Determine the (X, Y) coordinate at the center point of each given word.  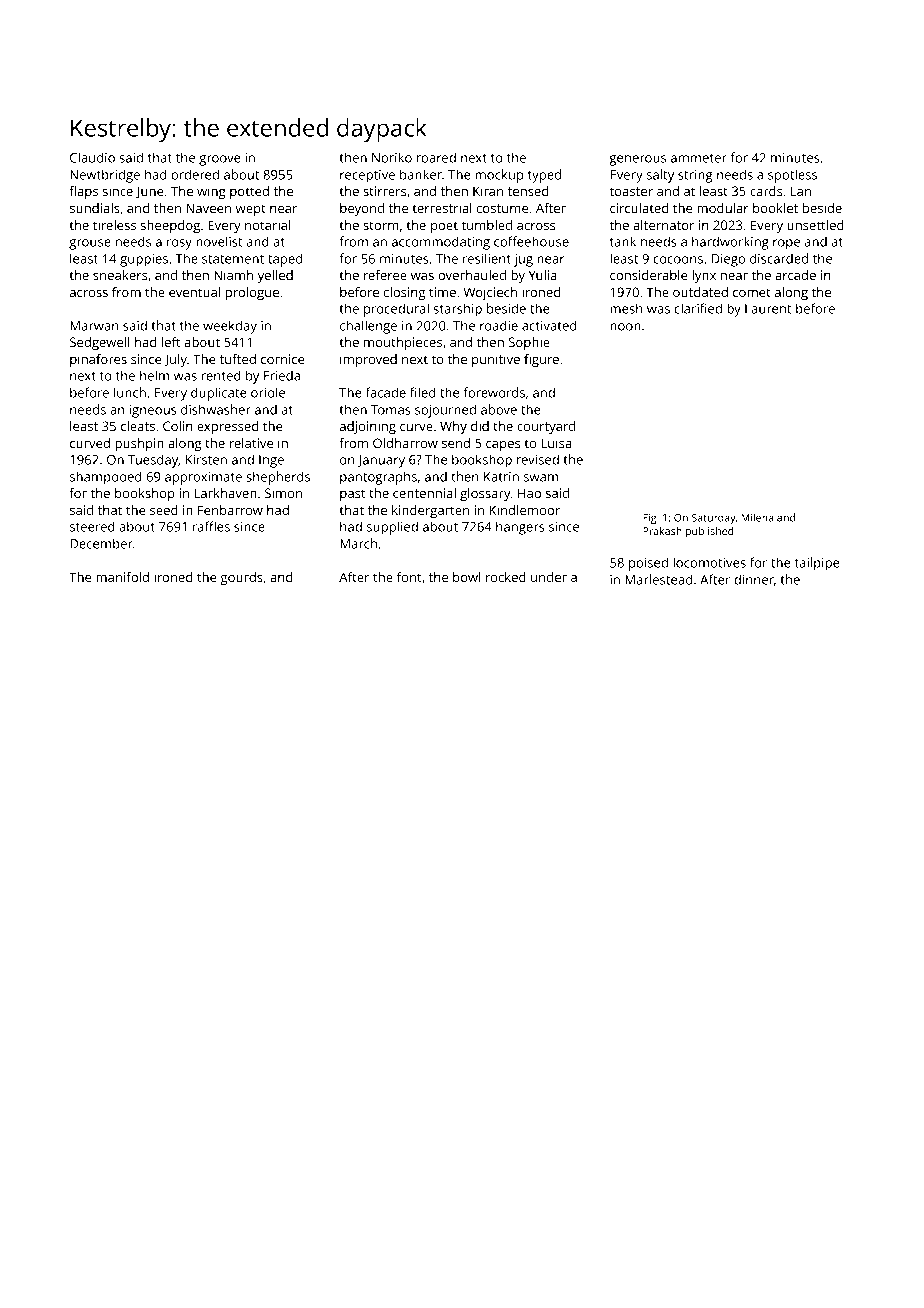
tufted (238, 359)
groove (220, 160)
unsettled (815, 225)
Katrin (501, 477)
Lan (801, 191)
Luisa (556, 443)
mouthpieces (403, 343)
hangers (520, 528)
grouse (90, 244)
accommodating (441, 243)
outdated (700, 292)
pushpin (139, 444)
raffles (211, 526)
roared (436, 157)
